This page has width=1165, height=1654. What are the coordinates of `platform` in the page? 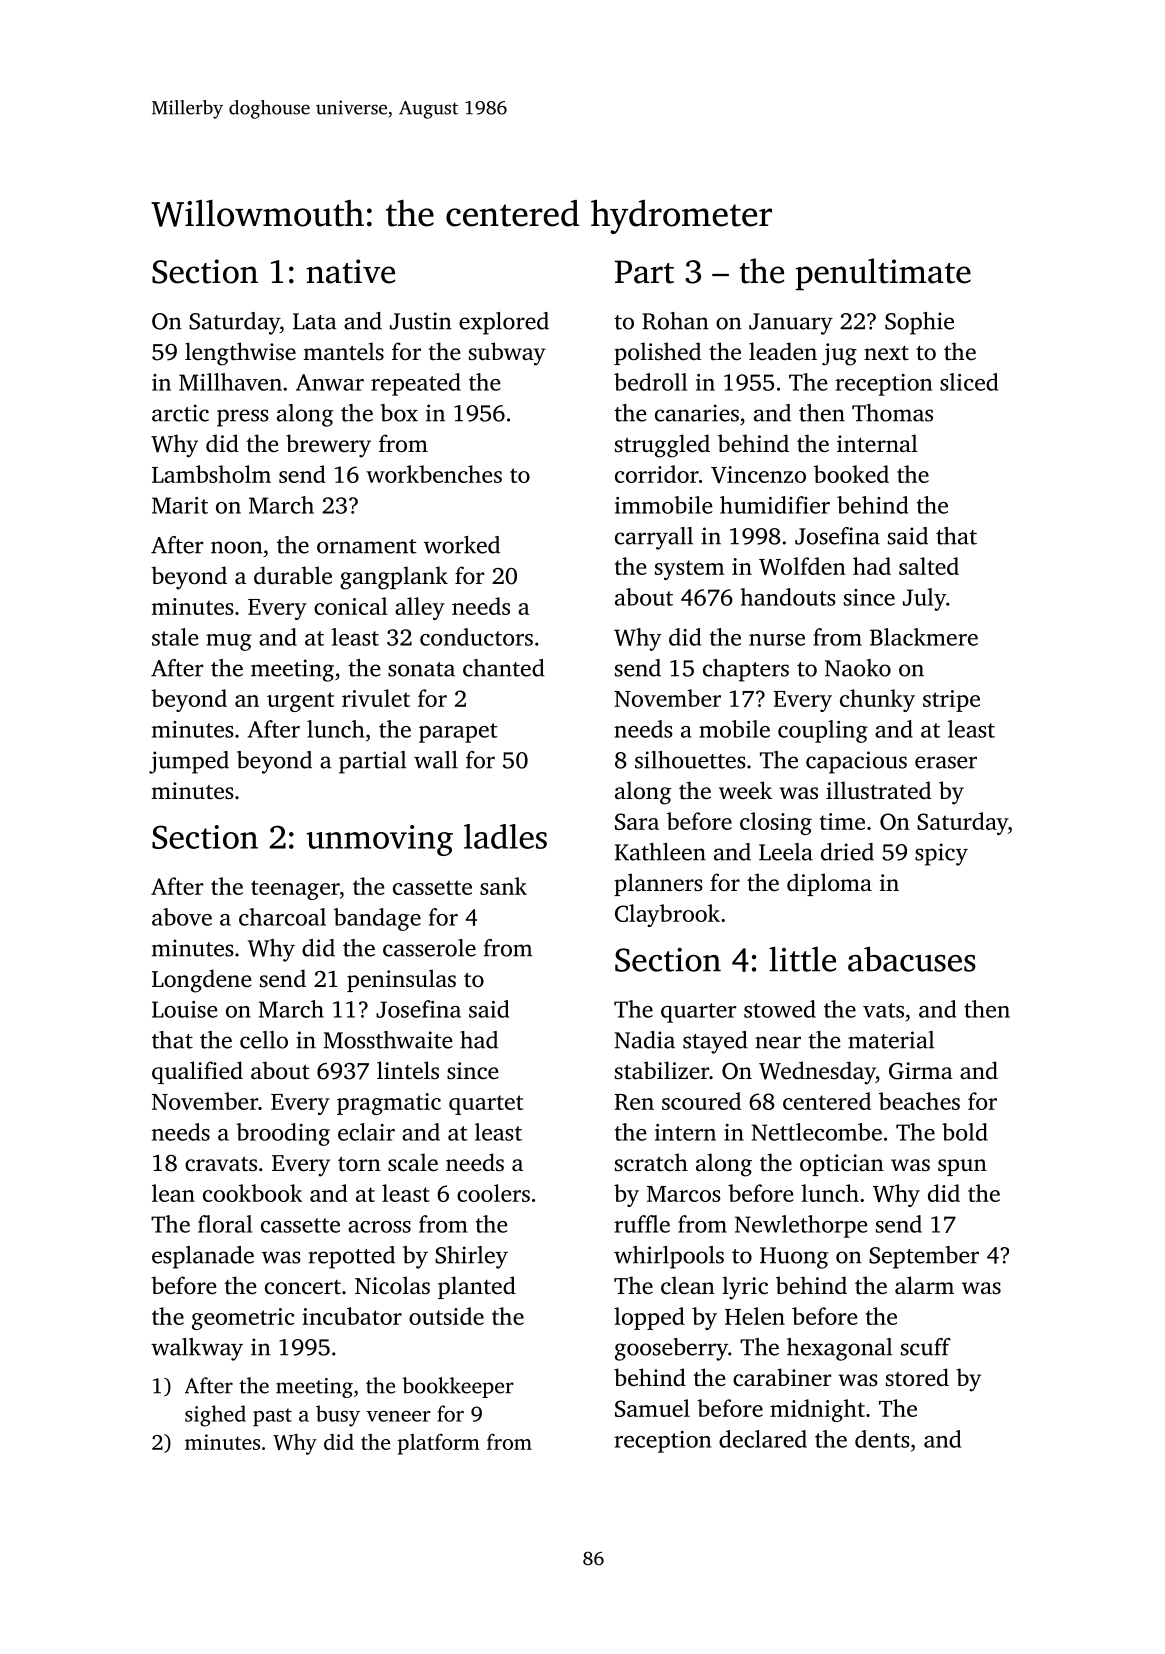 It's located at (439, 1444).
